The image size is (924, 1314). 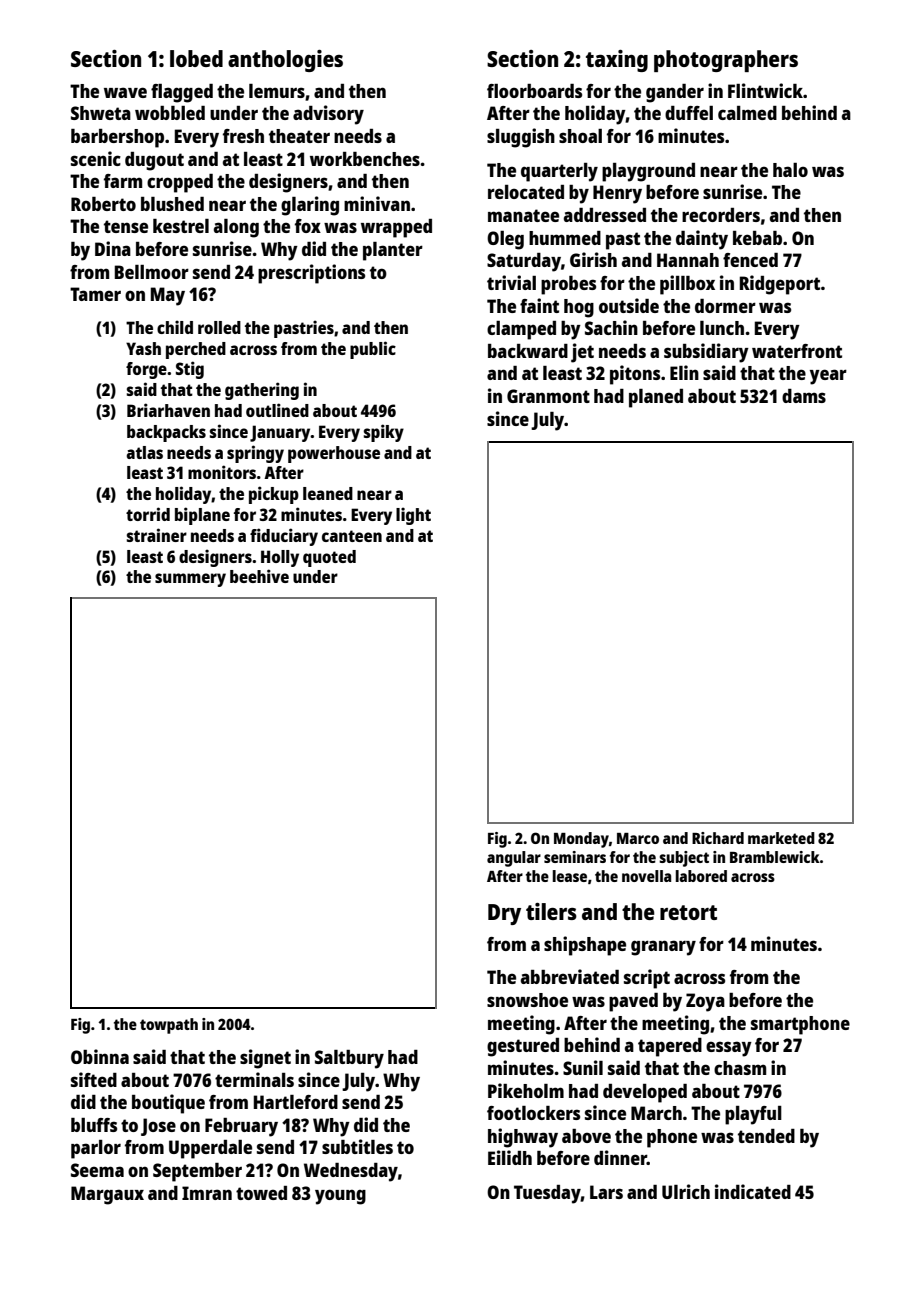 What do you see at coordinates (329, 558) in the document?
I see `quoted` at bounding box center [329, 558].
